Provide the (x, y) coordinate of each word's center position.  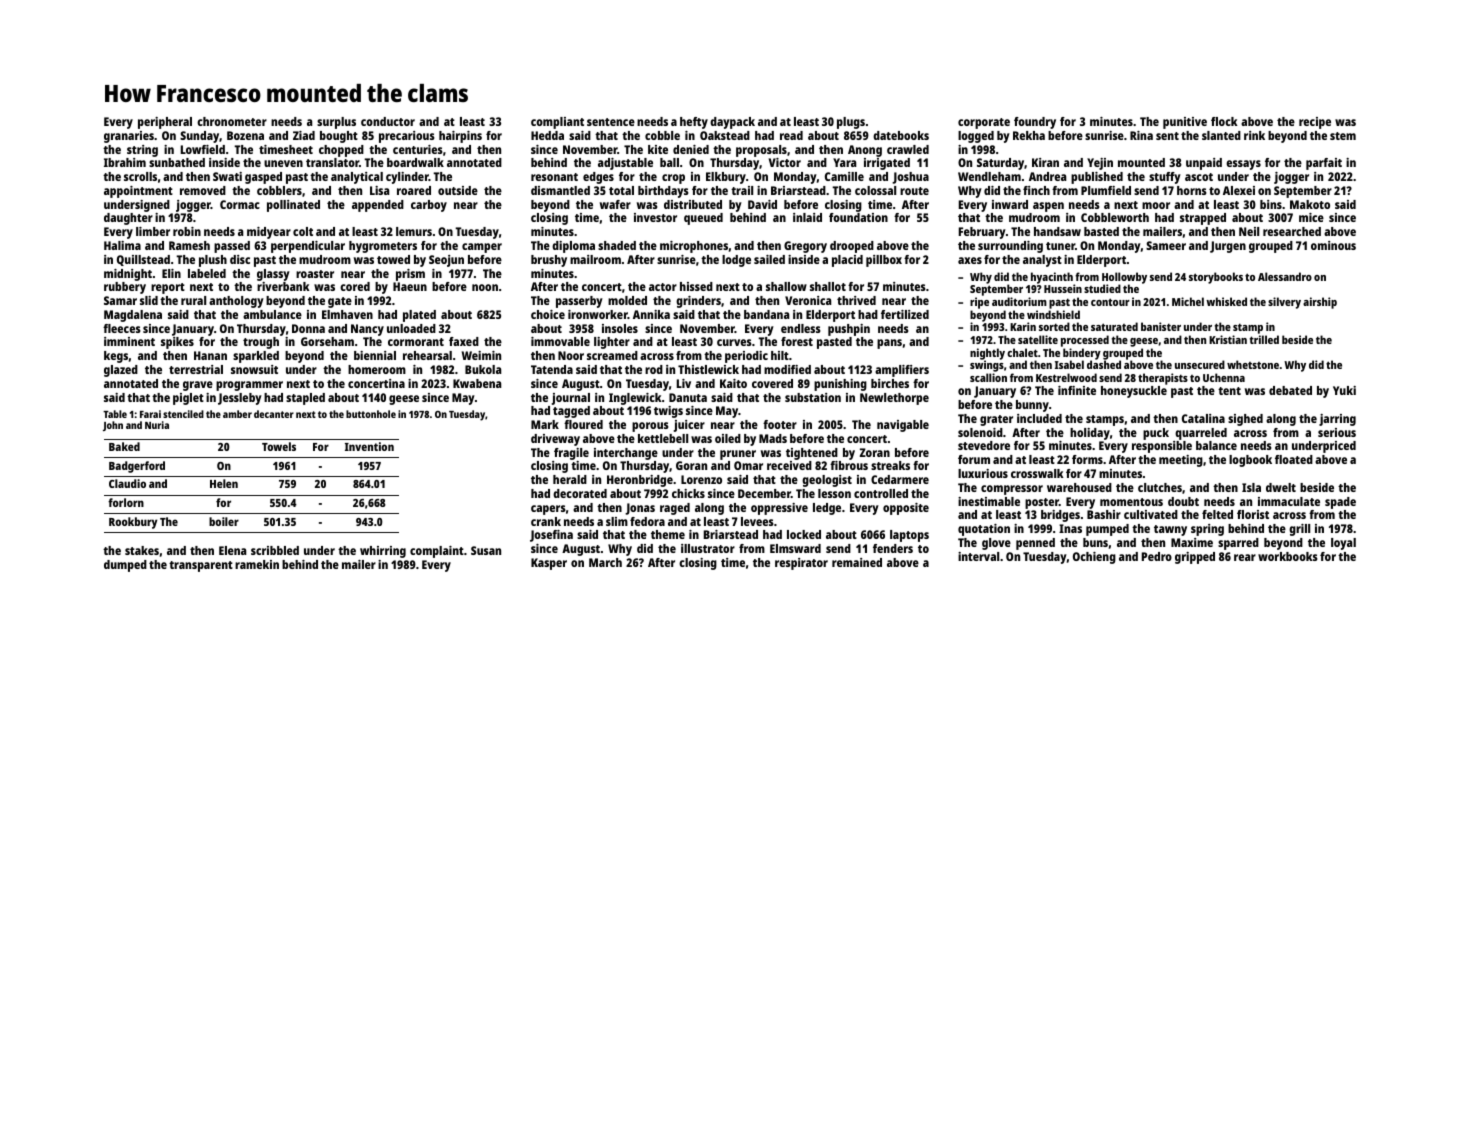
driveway (555, 440)
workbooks (1288, 556)
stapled (305, 399)
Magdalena (133, 316)
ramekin (257, 564)
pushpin (849, 330)
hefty (694, 123)
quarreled (1201, 434)
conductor (388, 121)
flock (1224, 121)
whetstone (1253, 364)
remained (857, 562)
